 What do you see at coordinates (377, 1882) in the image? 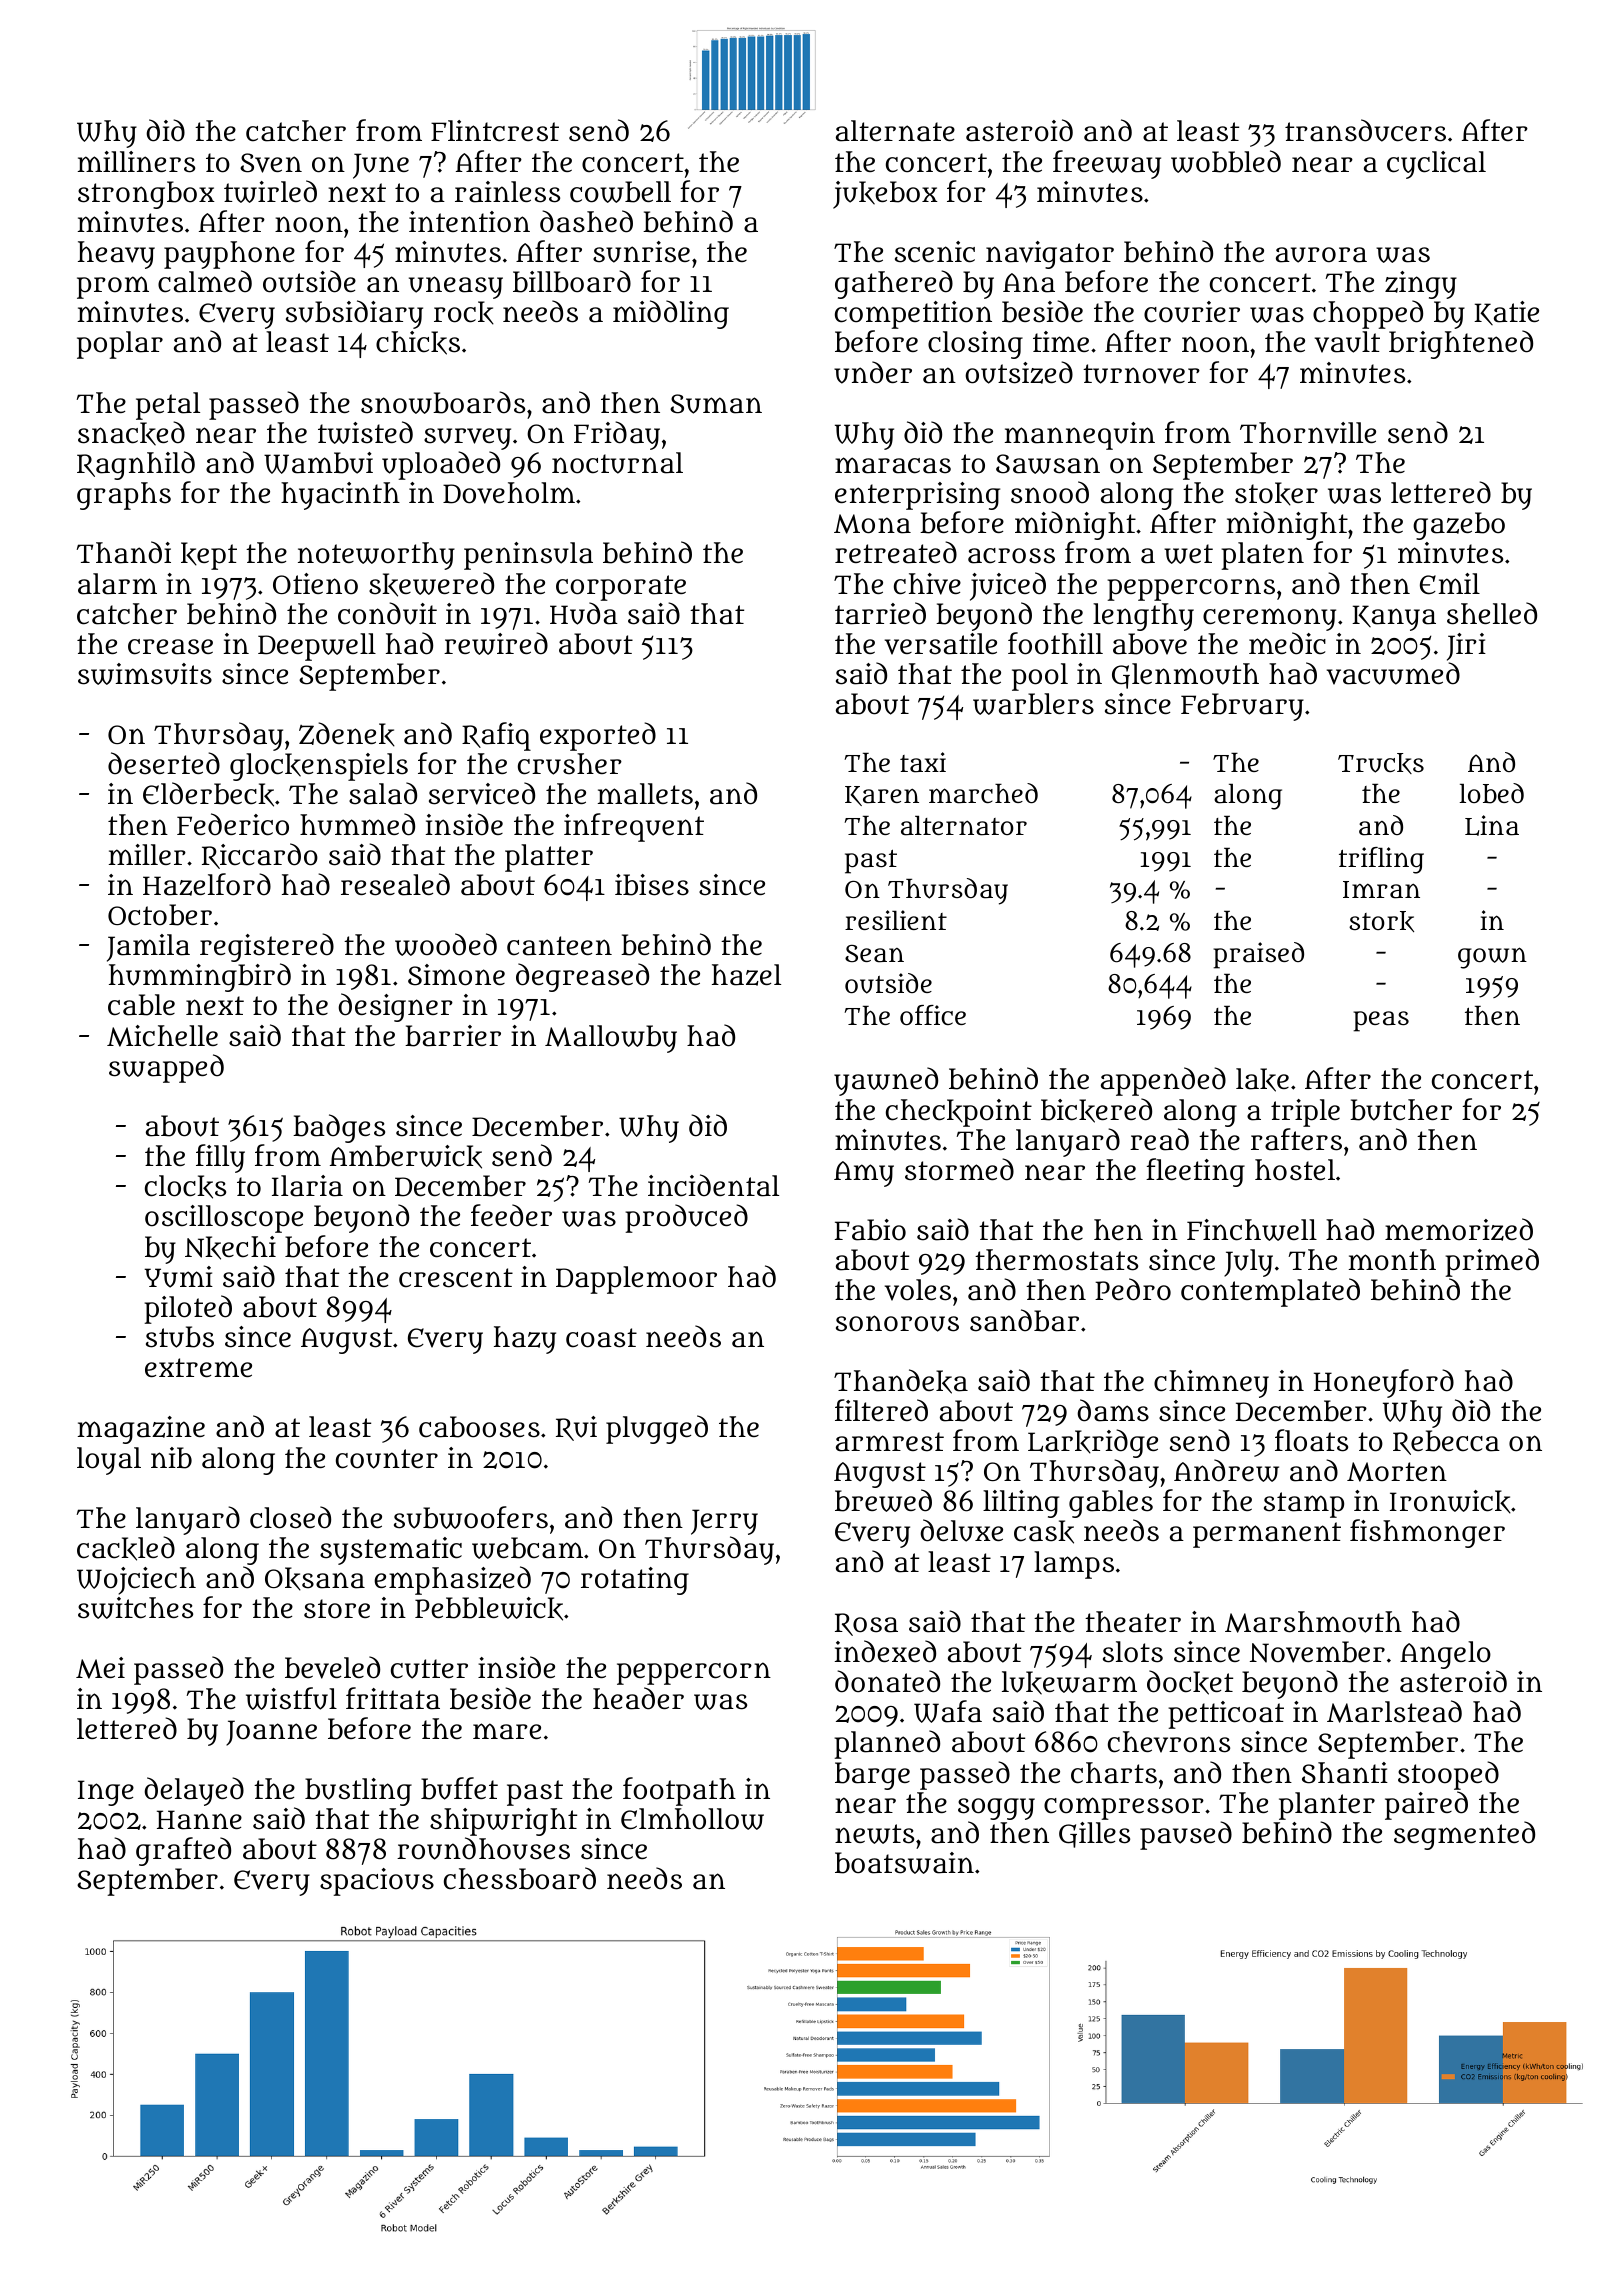
I see `spacious` at bounding box center [377, 1882].
